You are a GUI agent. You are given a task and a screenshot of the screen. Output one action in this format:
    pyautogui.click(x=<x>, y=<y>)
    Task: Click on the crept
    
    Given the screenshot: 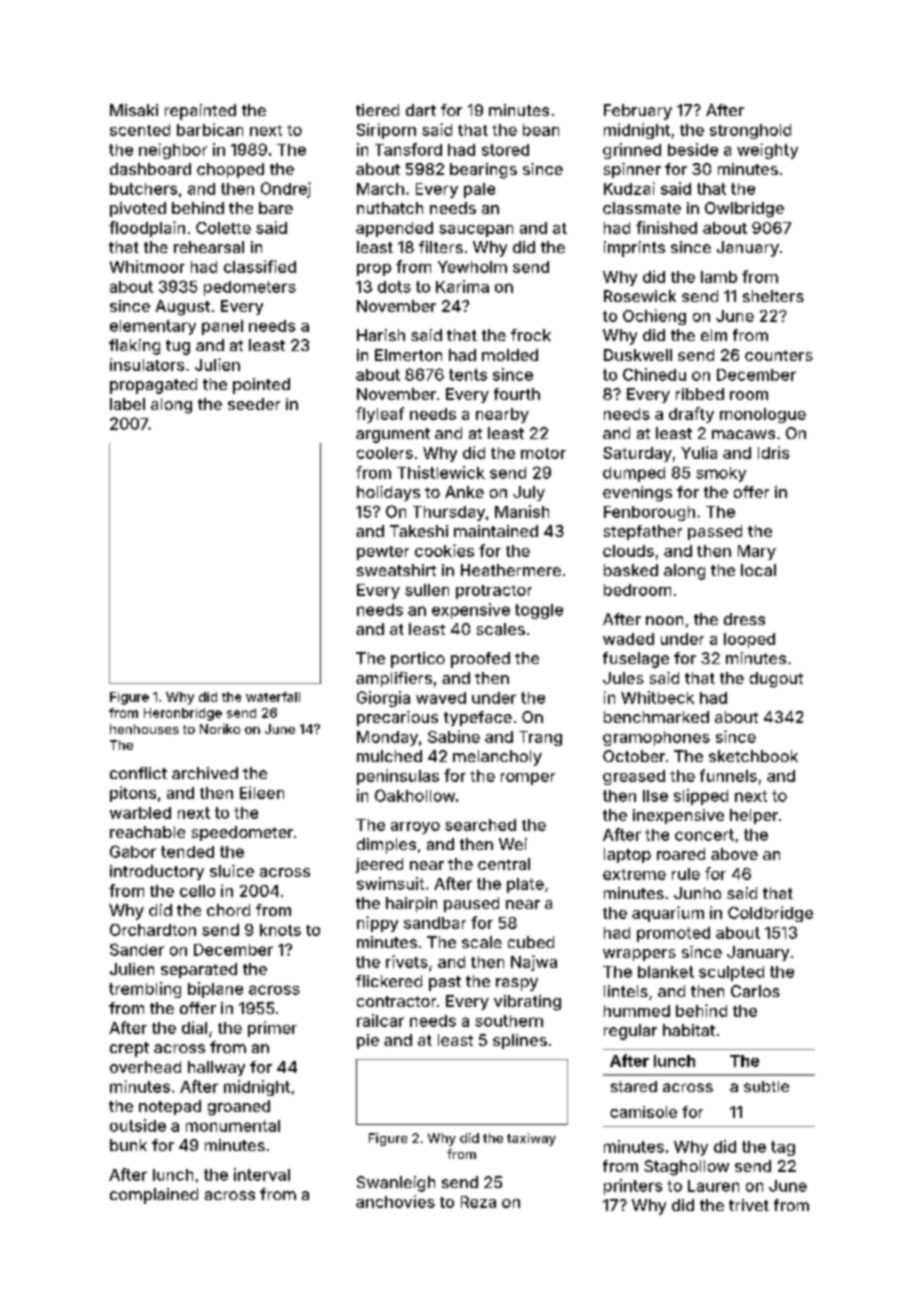 What is the action you would take?
    pyautogui.click(x=129, y=1049)
